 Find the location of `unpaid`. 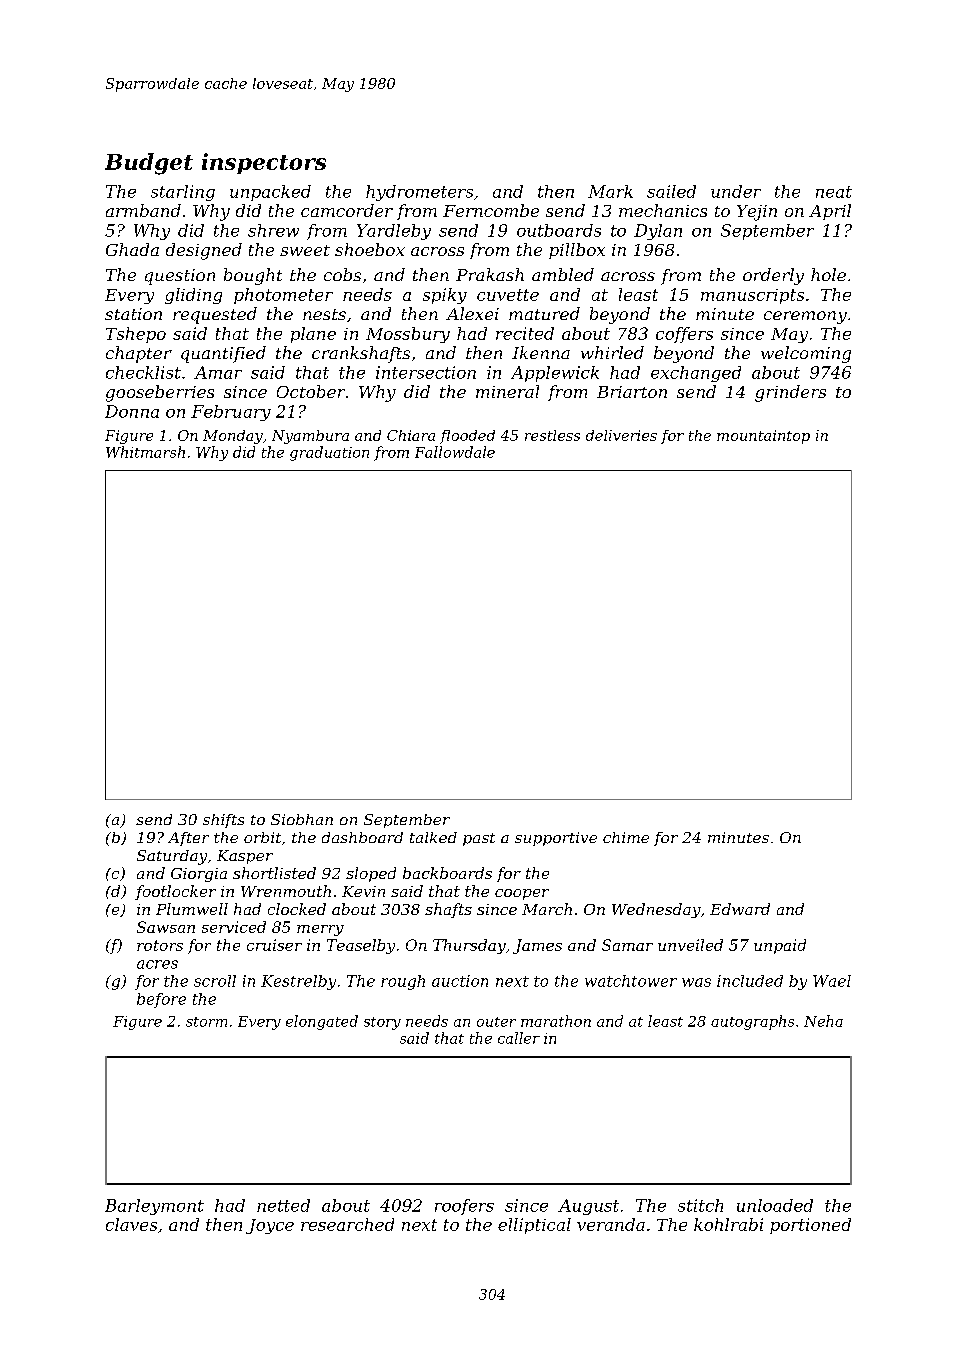

unpaid is located at coordinates (780, 946).
